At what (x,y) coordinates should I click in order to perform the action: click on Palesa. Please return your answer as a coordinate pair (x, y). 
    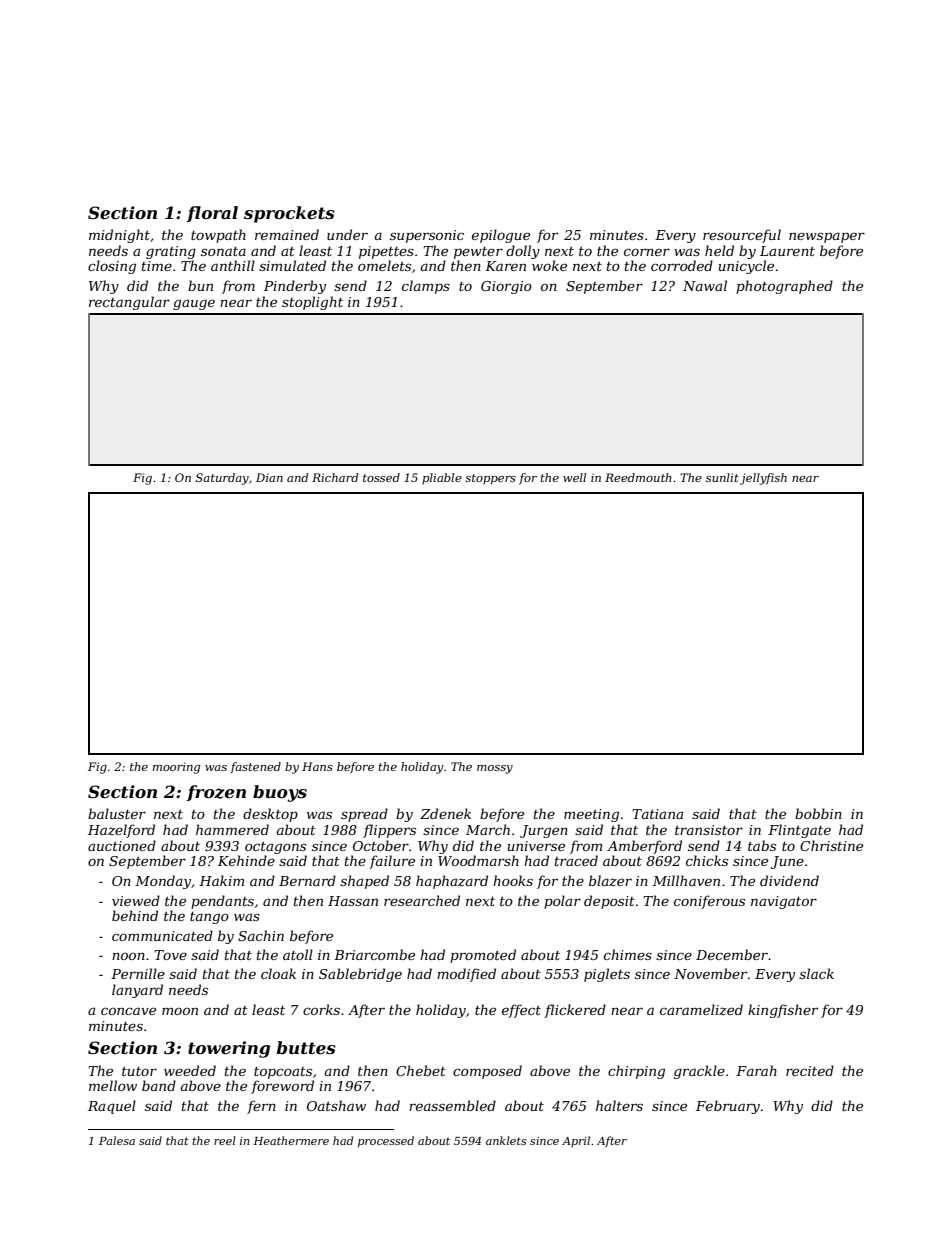
    Looking at the image, I should click on (117, 1140).
